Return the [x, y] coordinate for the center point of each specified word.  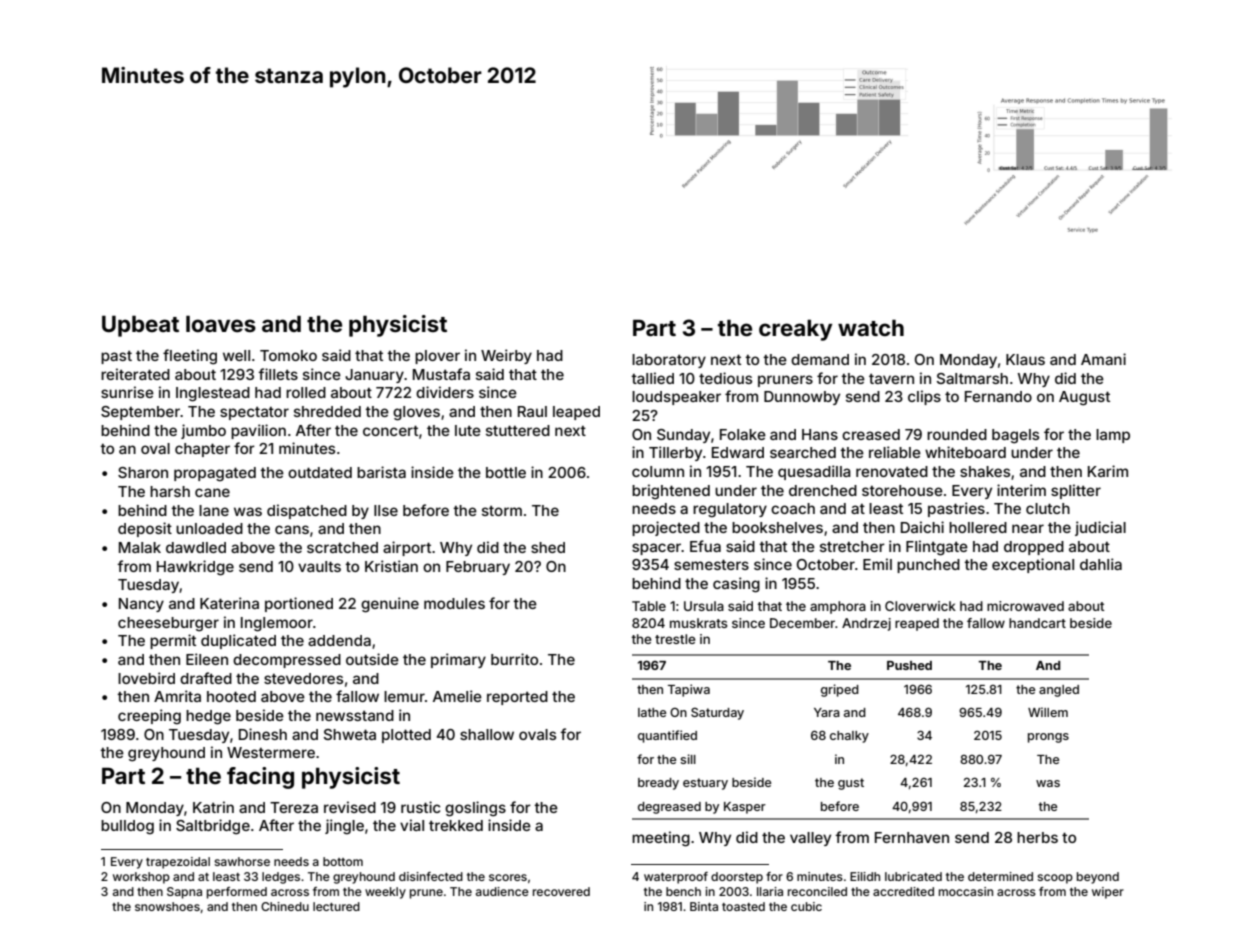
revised [350, 807]
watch [871, 327]
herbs [1037, 837]
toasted [743, 906]
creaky [795, 330]
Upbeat [140, 326]
